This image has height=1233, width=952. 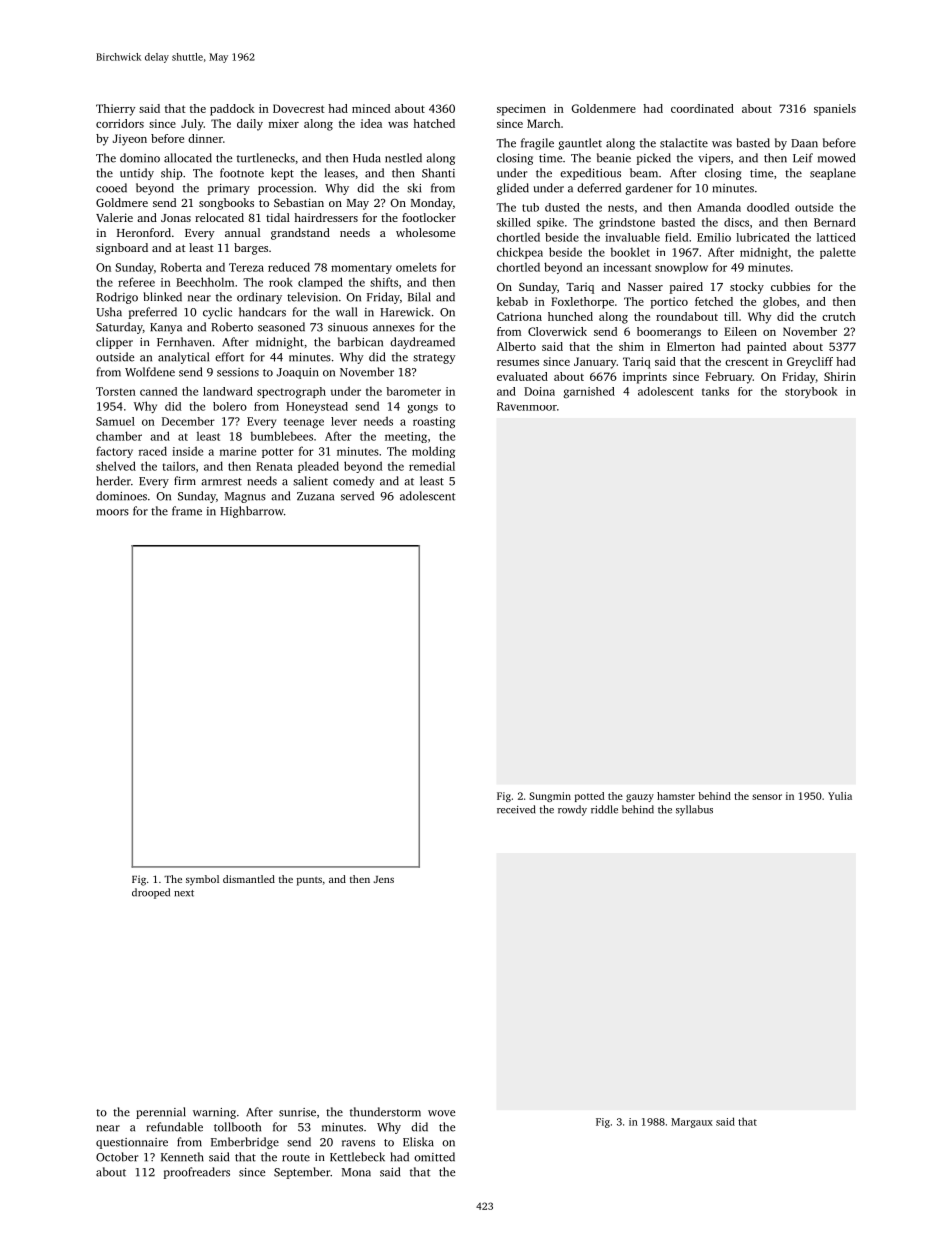 What do you see at coordinates (790, 286) in the image?
I see `cubbies` at bounding box center [790, 286].
